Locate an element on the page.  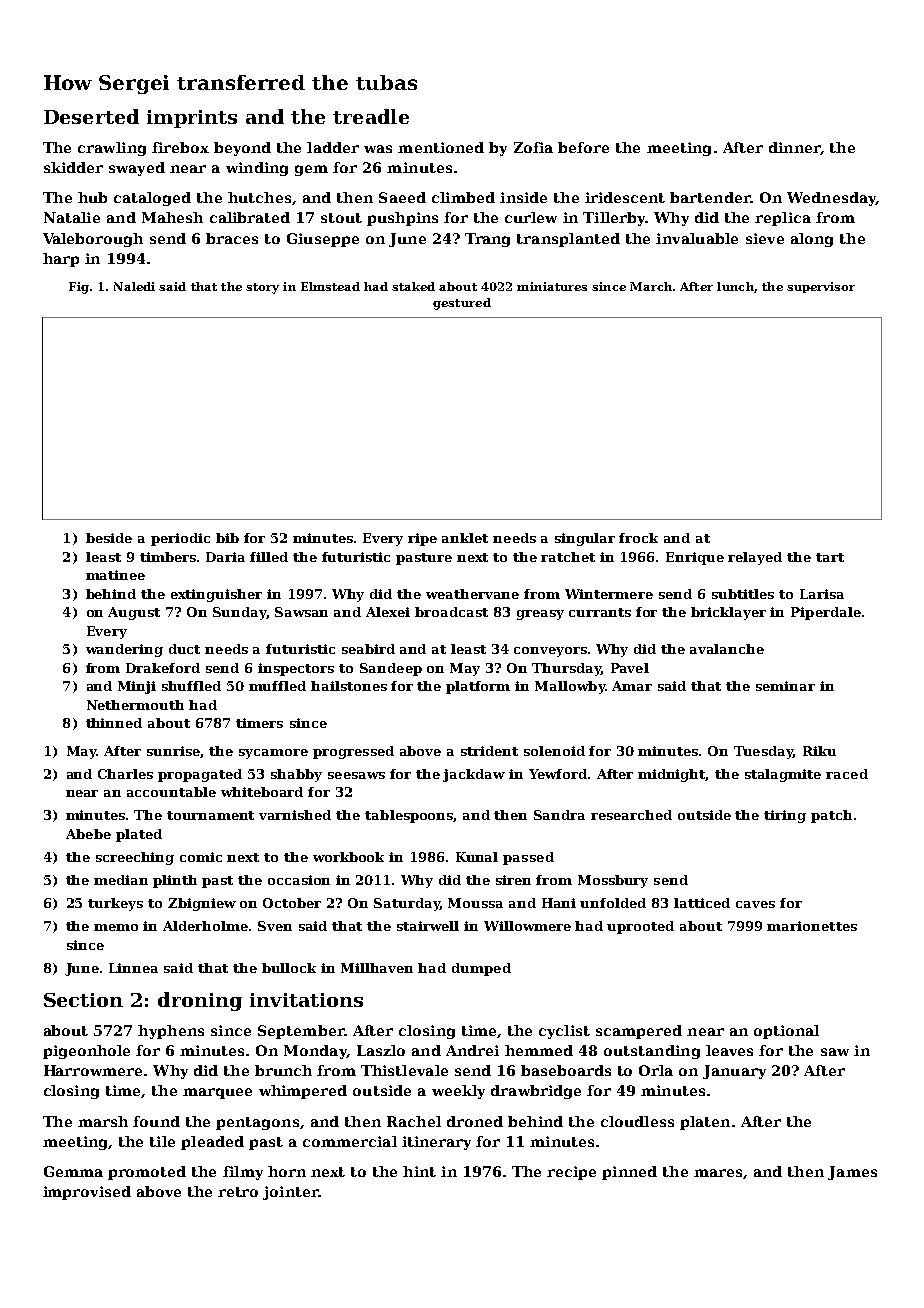
Gemma is located at coordinates (73, 1171).
